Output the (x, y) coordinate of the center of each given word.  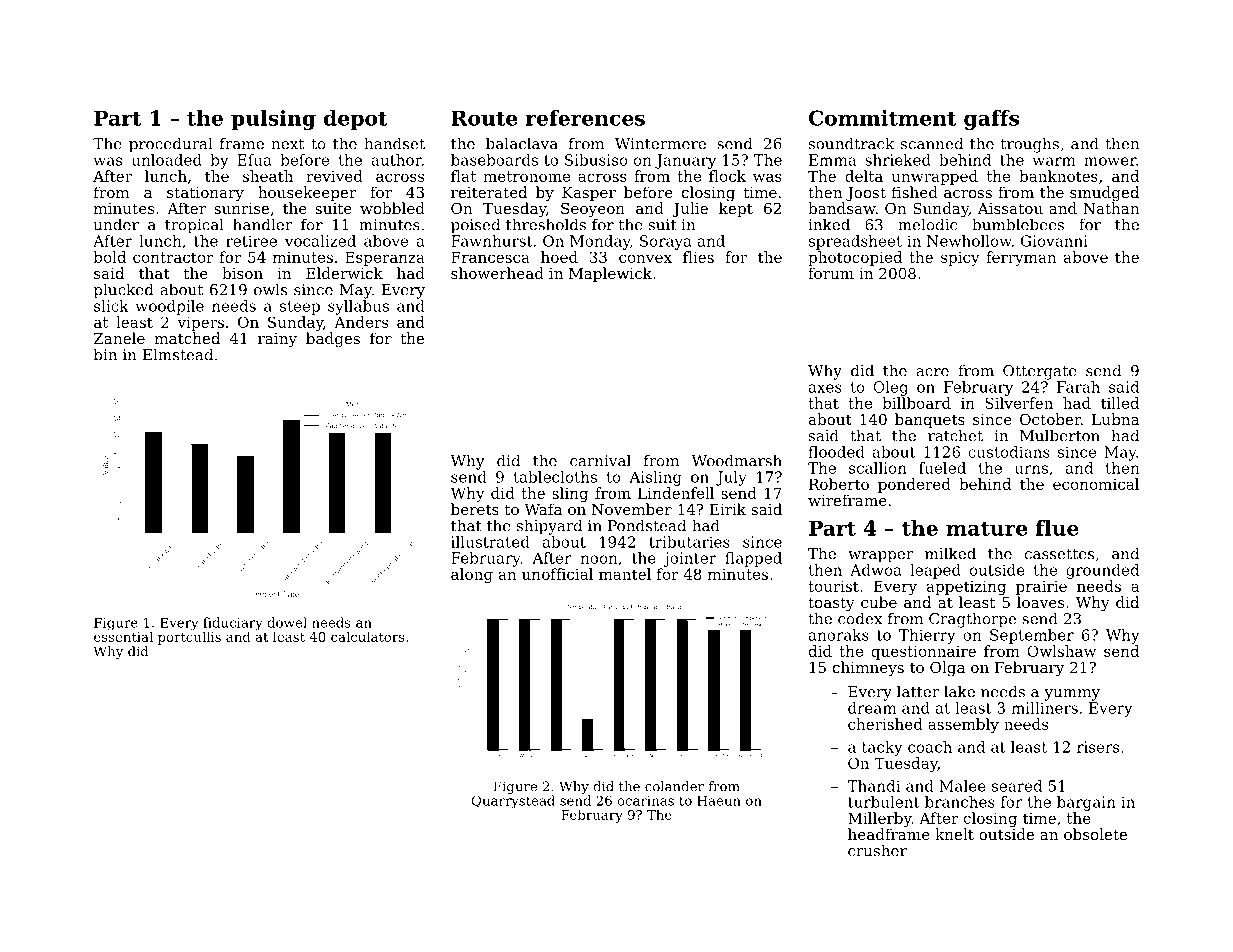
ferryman (1021, 258)
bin (105, 354)
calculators (368, 636)
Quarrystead (513, 801)
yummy (1072, 695)
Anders (361, 322)
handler (262, 224)
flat (463, 176)
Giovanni (1054, 241)
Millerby (880, 819)
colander (674, 786)
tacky (882, 748)
